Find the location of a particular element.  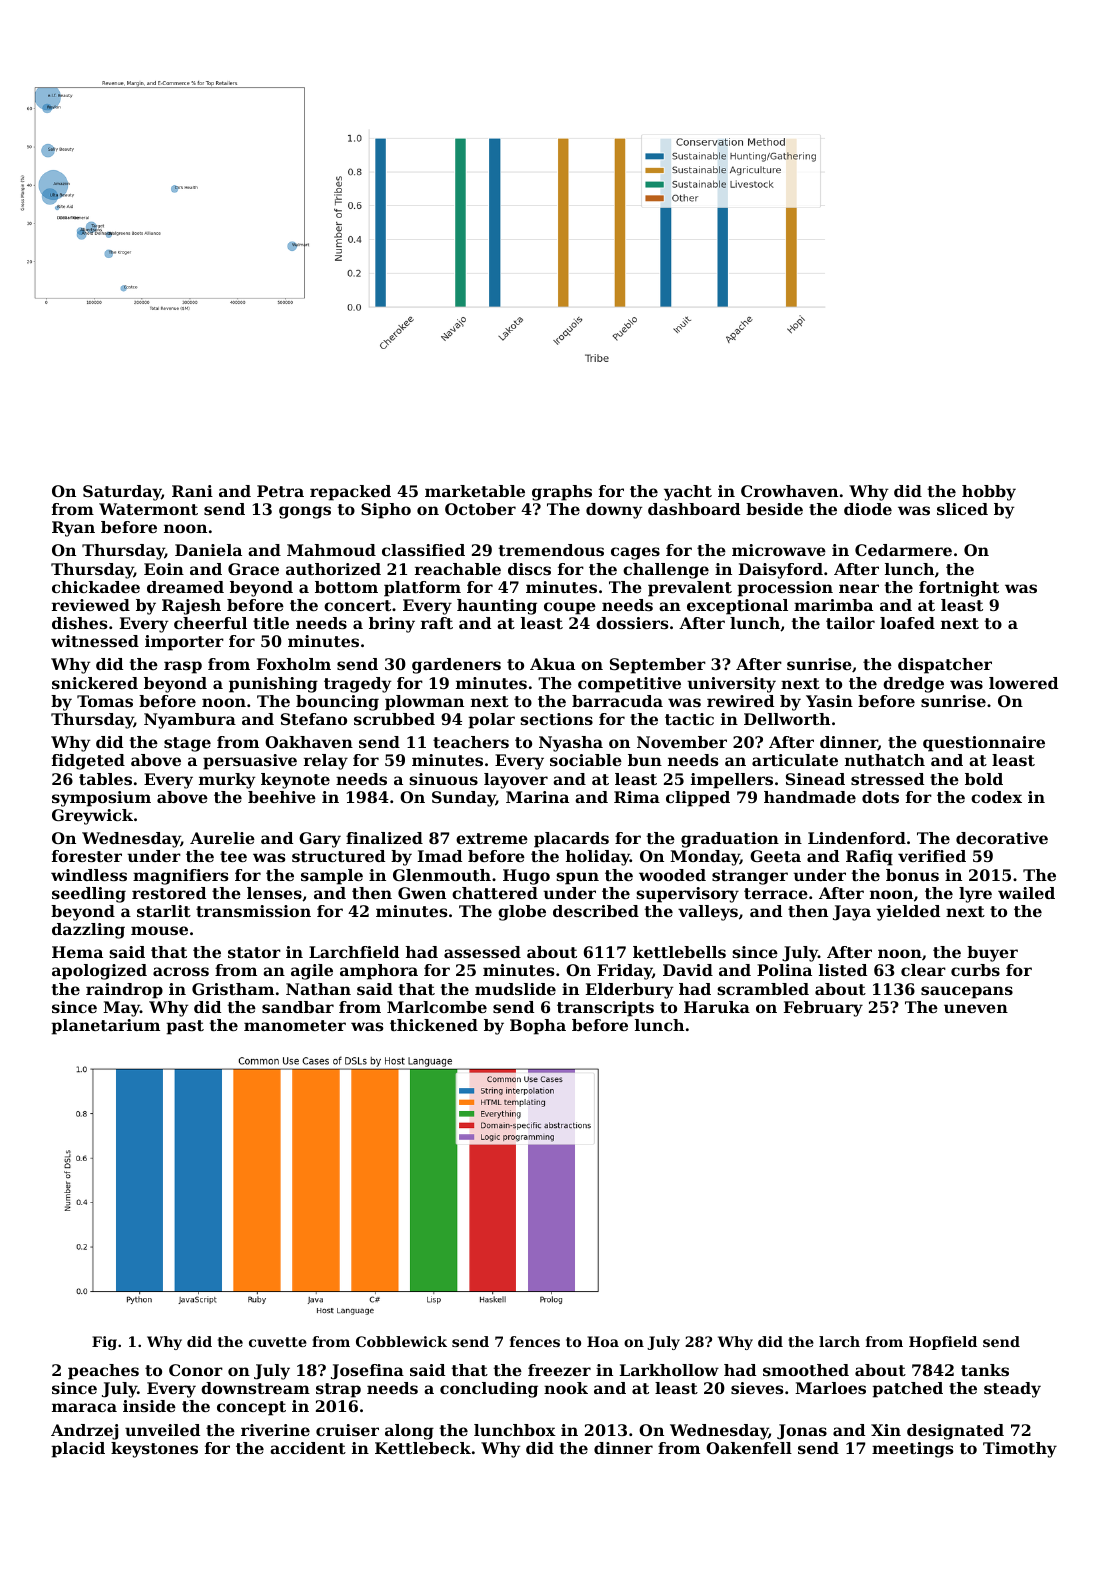

Haruka is located at coordinates (717, 1007).
